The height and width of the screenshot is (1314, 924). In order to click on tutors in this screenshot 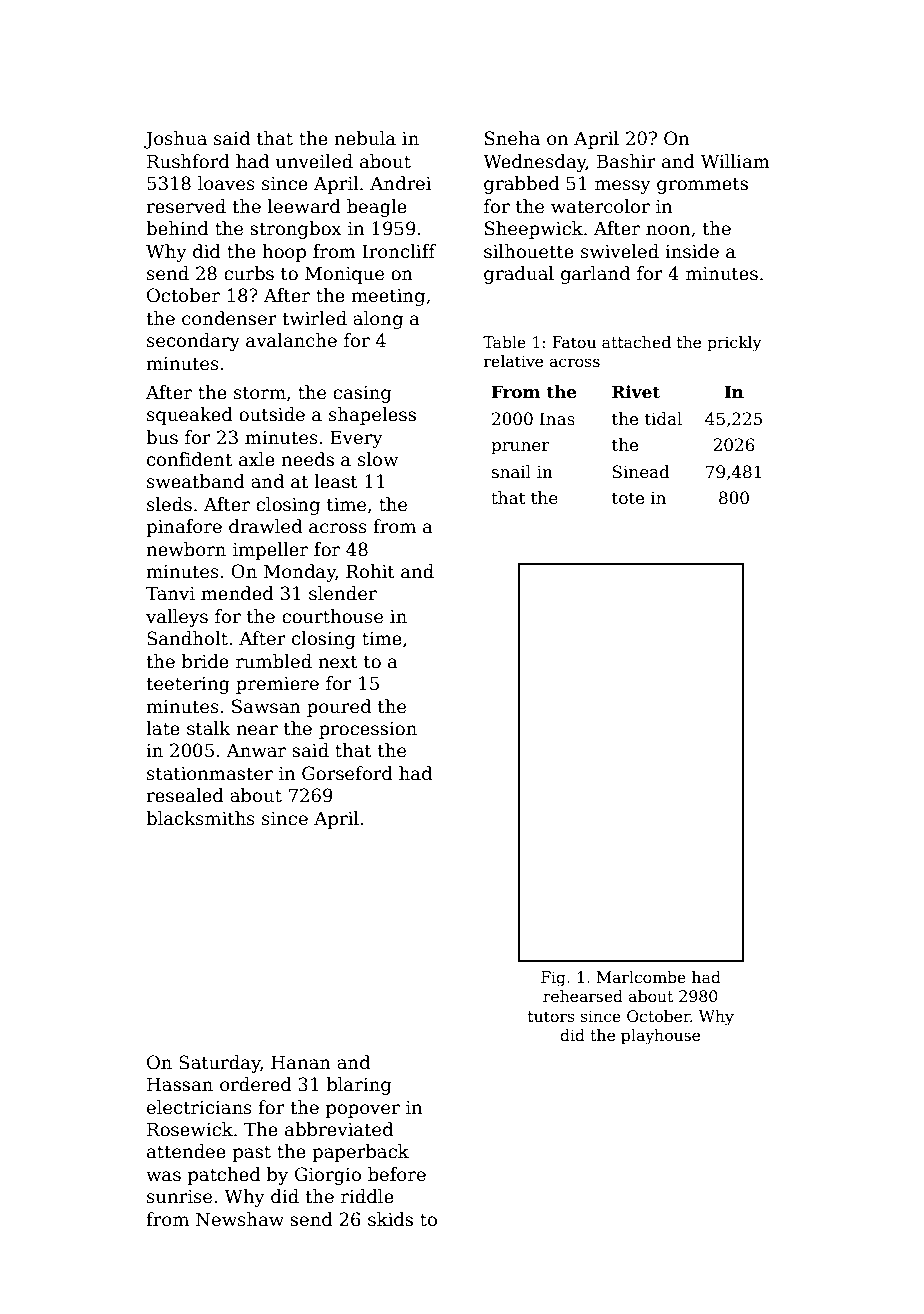, I will do `click(551, 1017)`.
